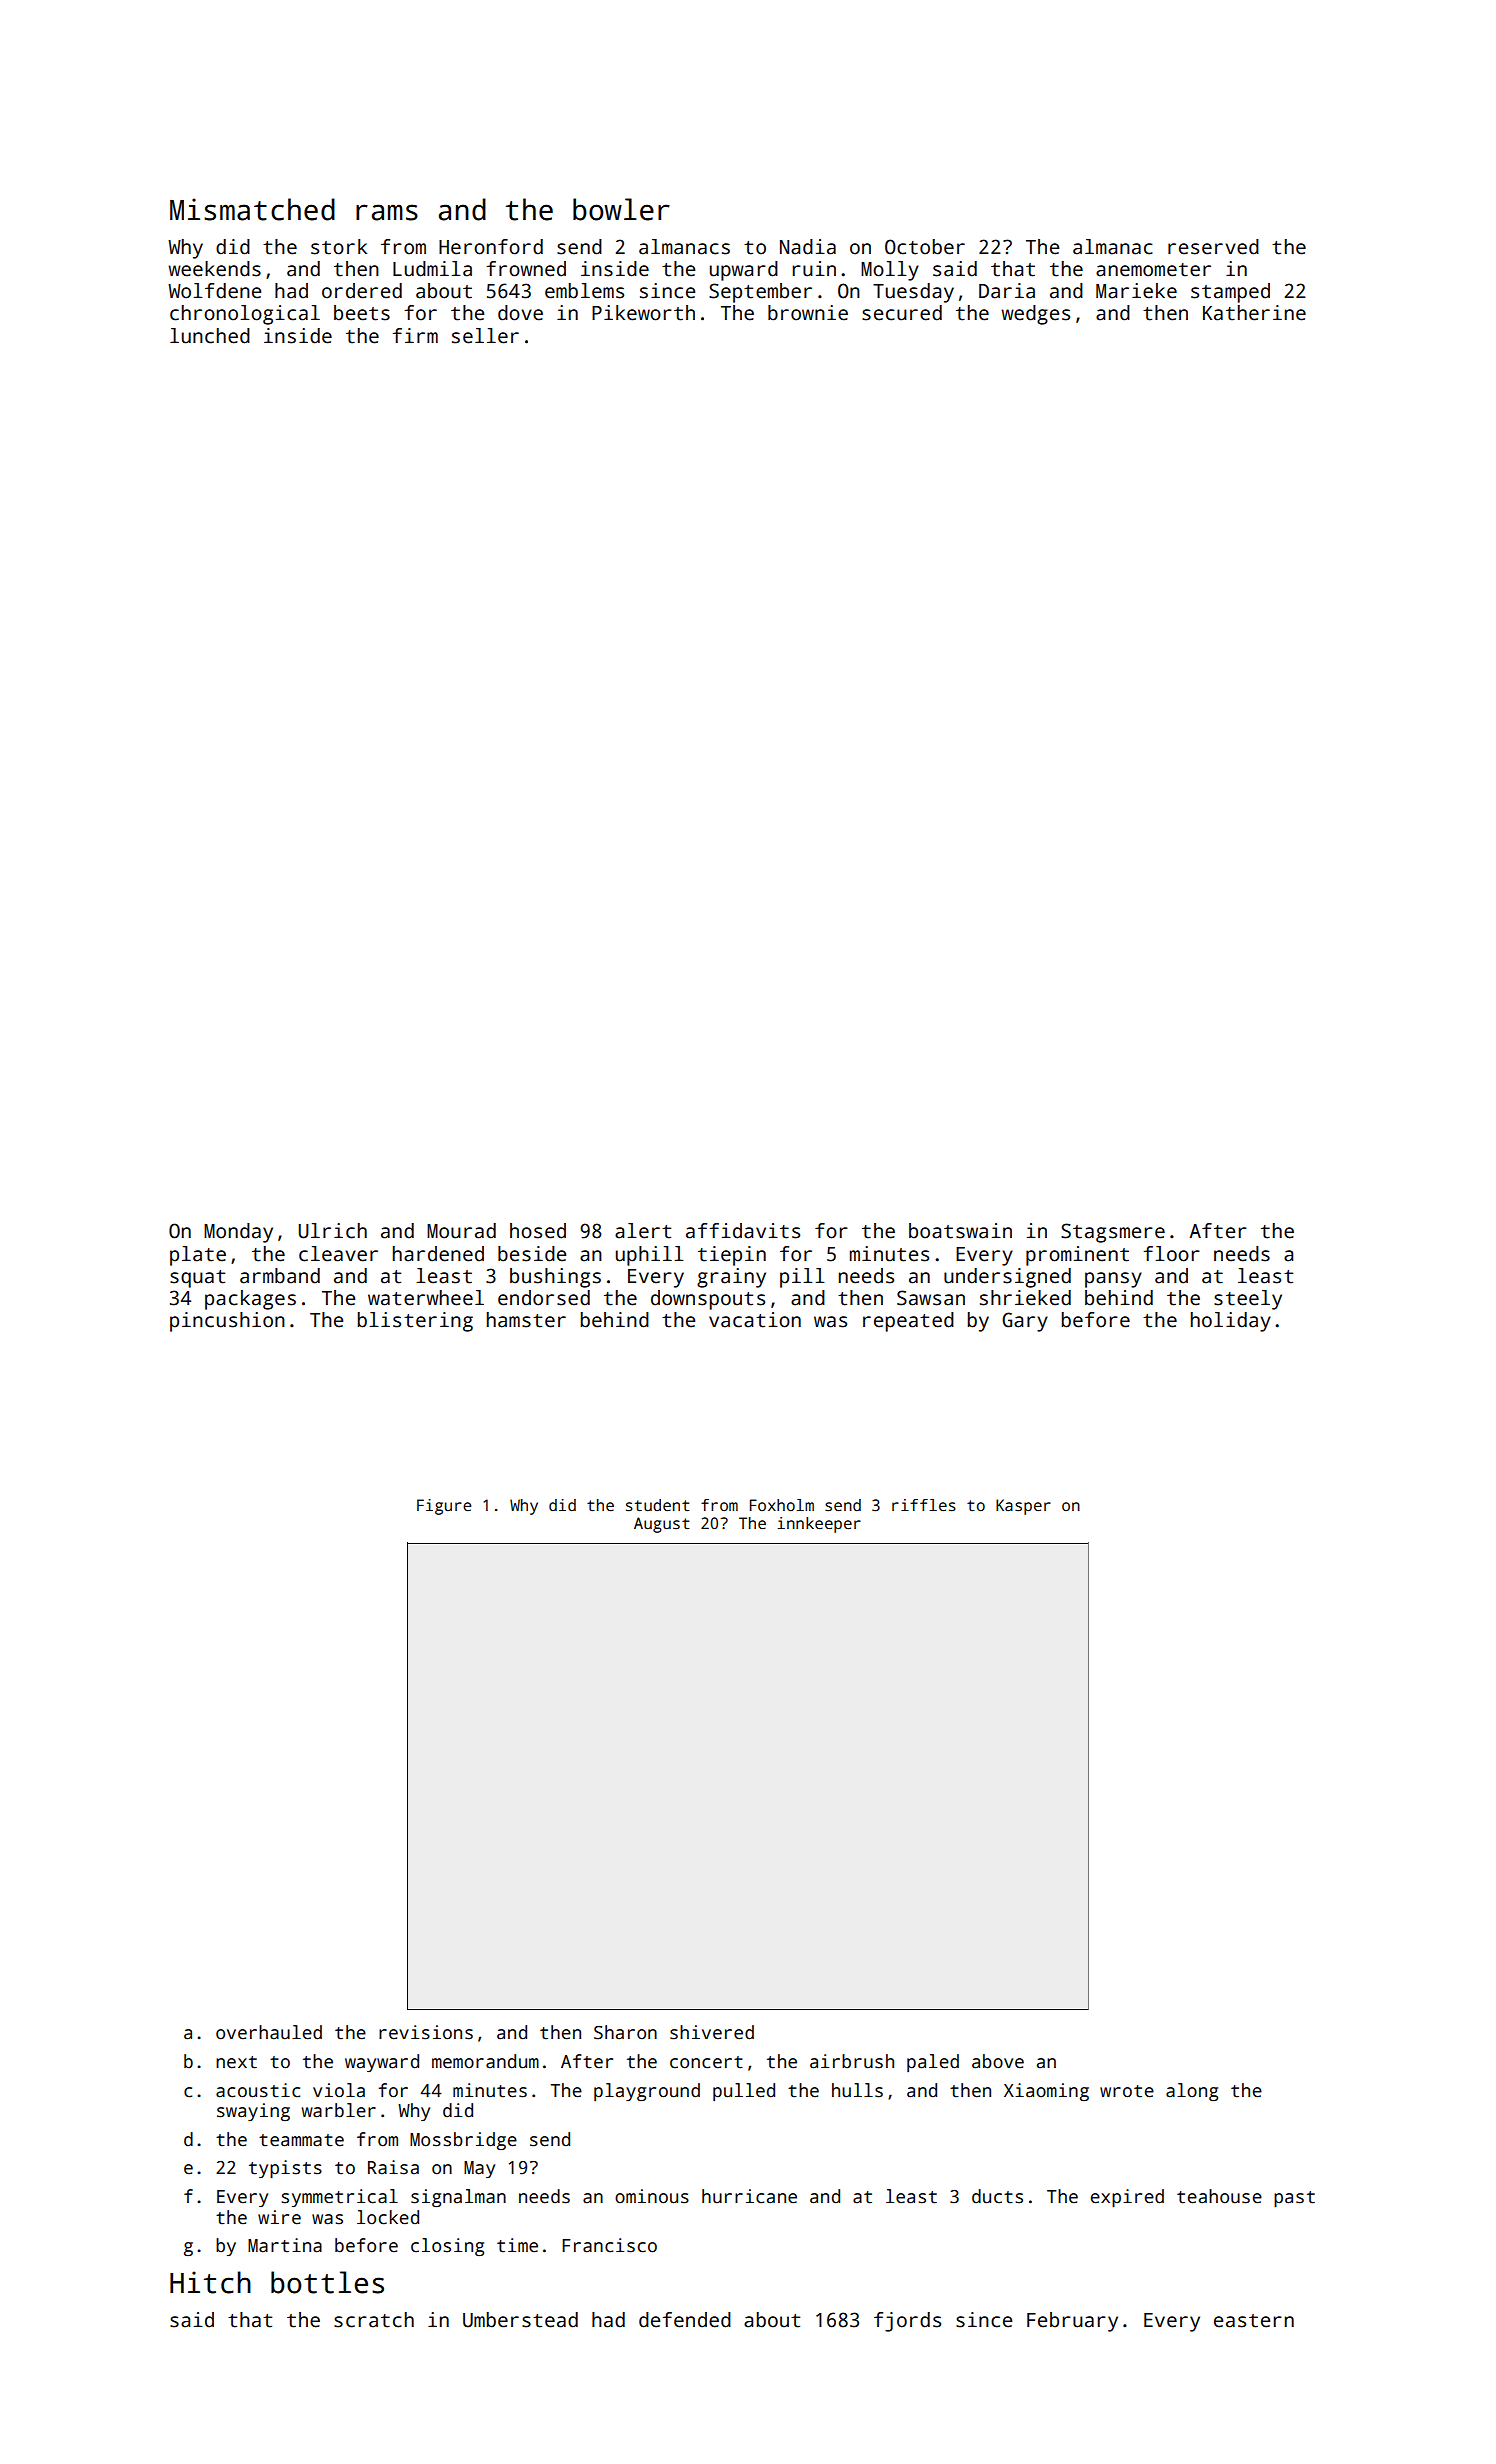 The image size is (1496, 2464). I want to click on lunched, so click(210, 336).
